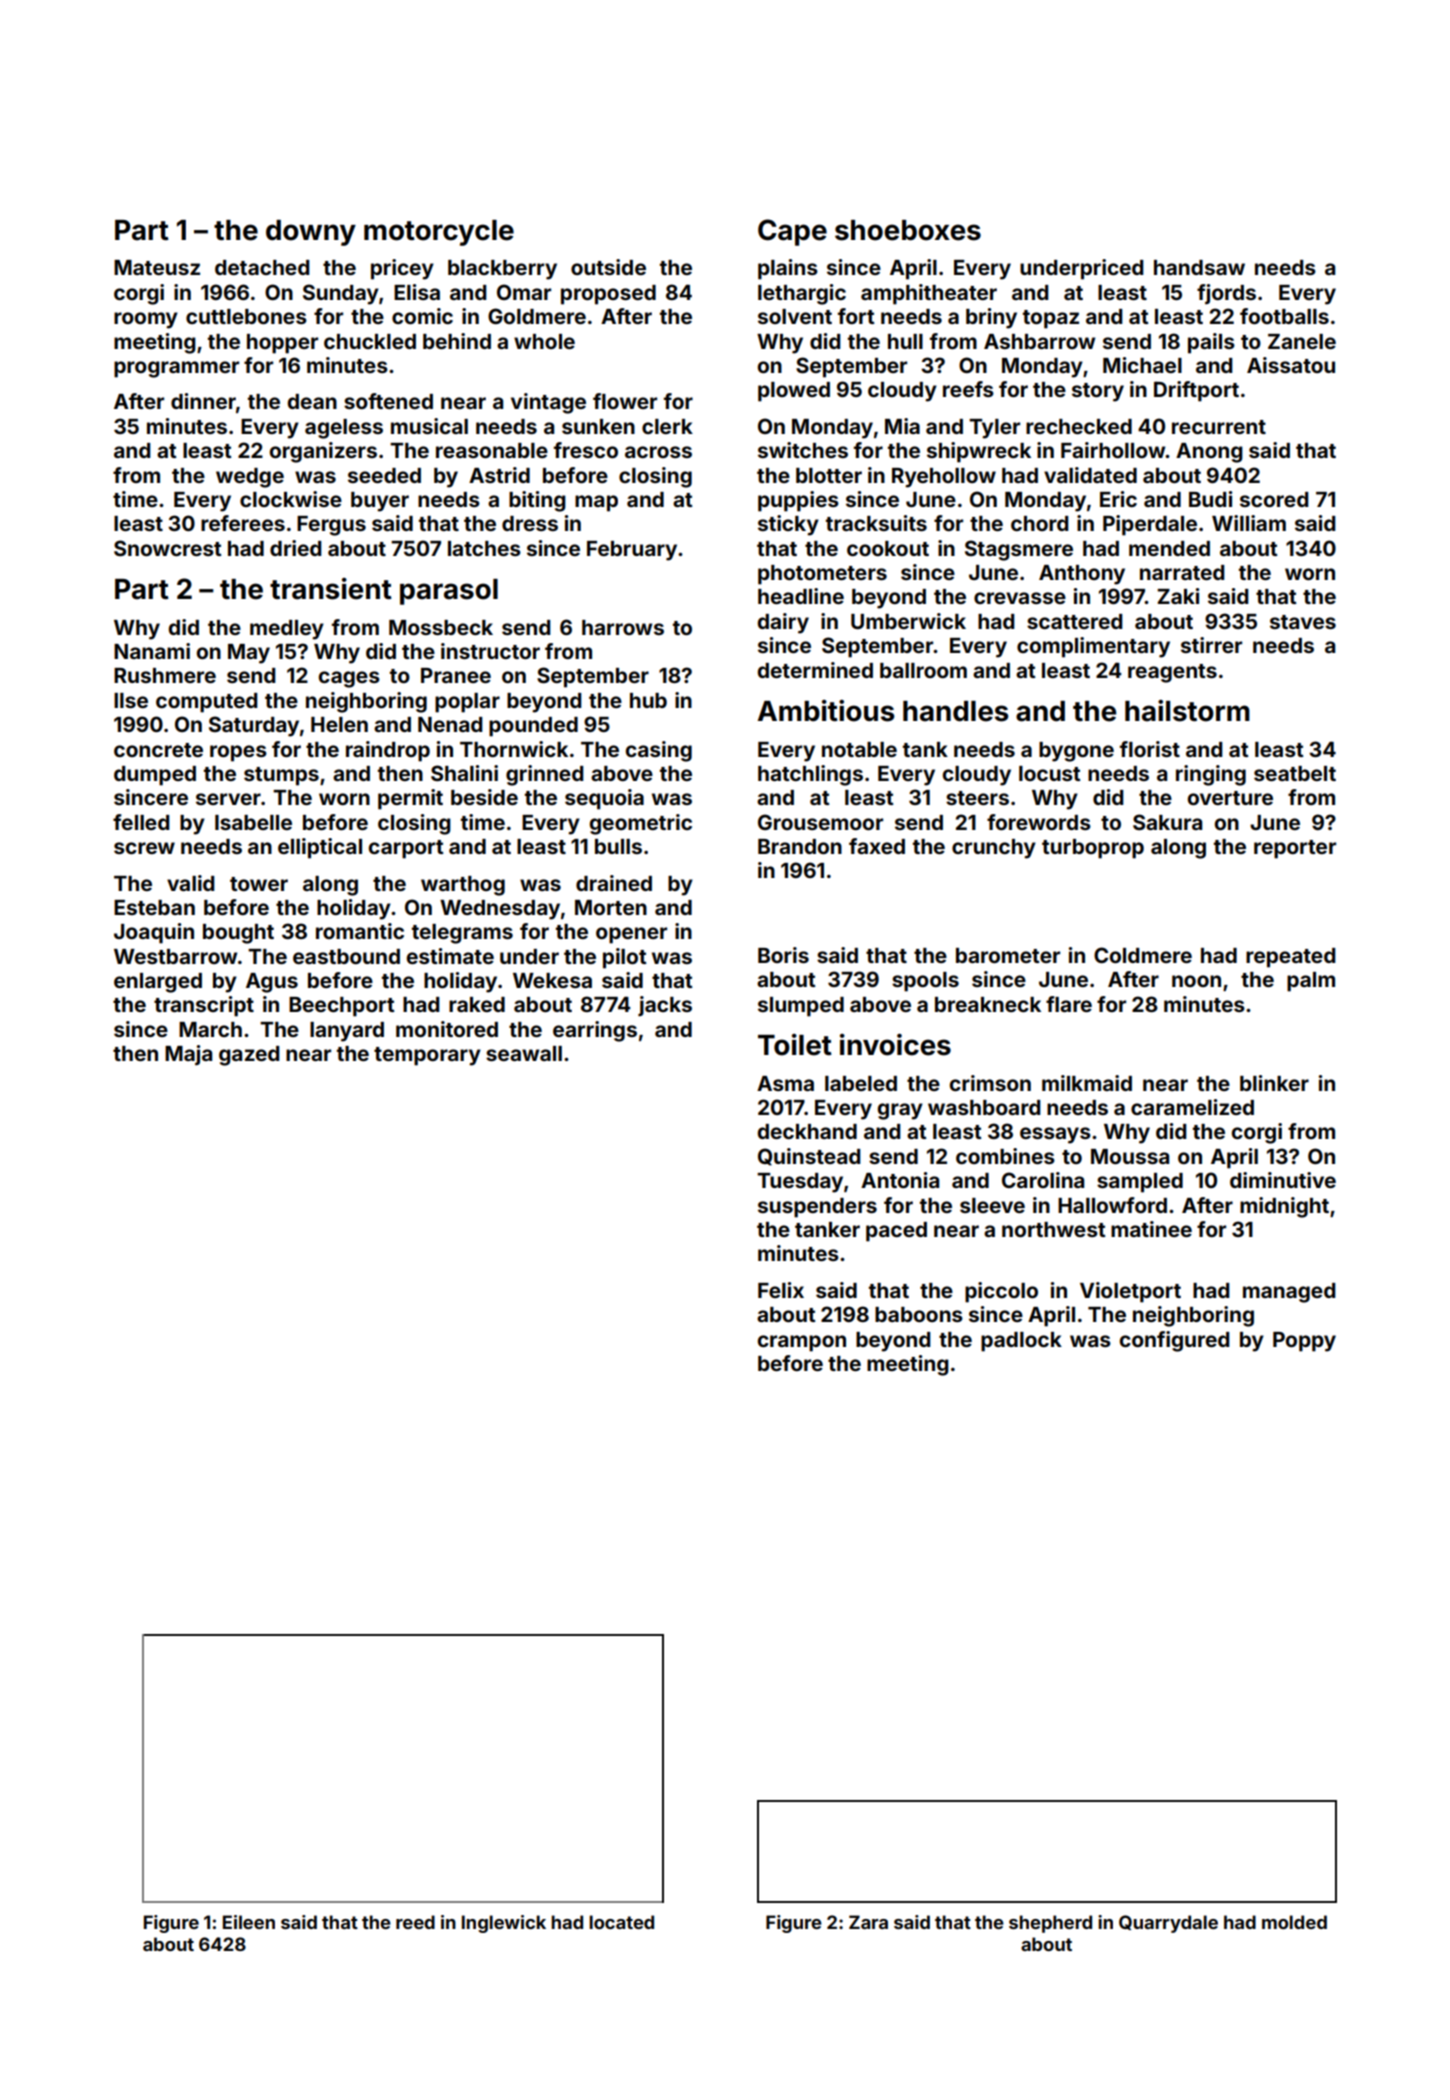  What do you see at coordinates (152, 651) in the document?
I see `Nanami` at bounding box center [152, 651].
